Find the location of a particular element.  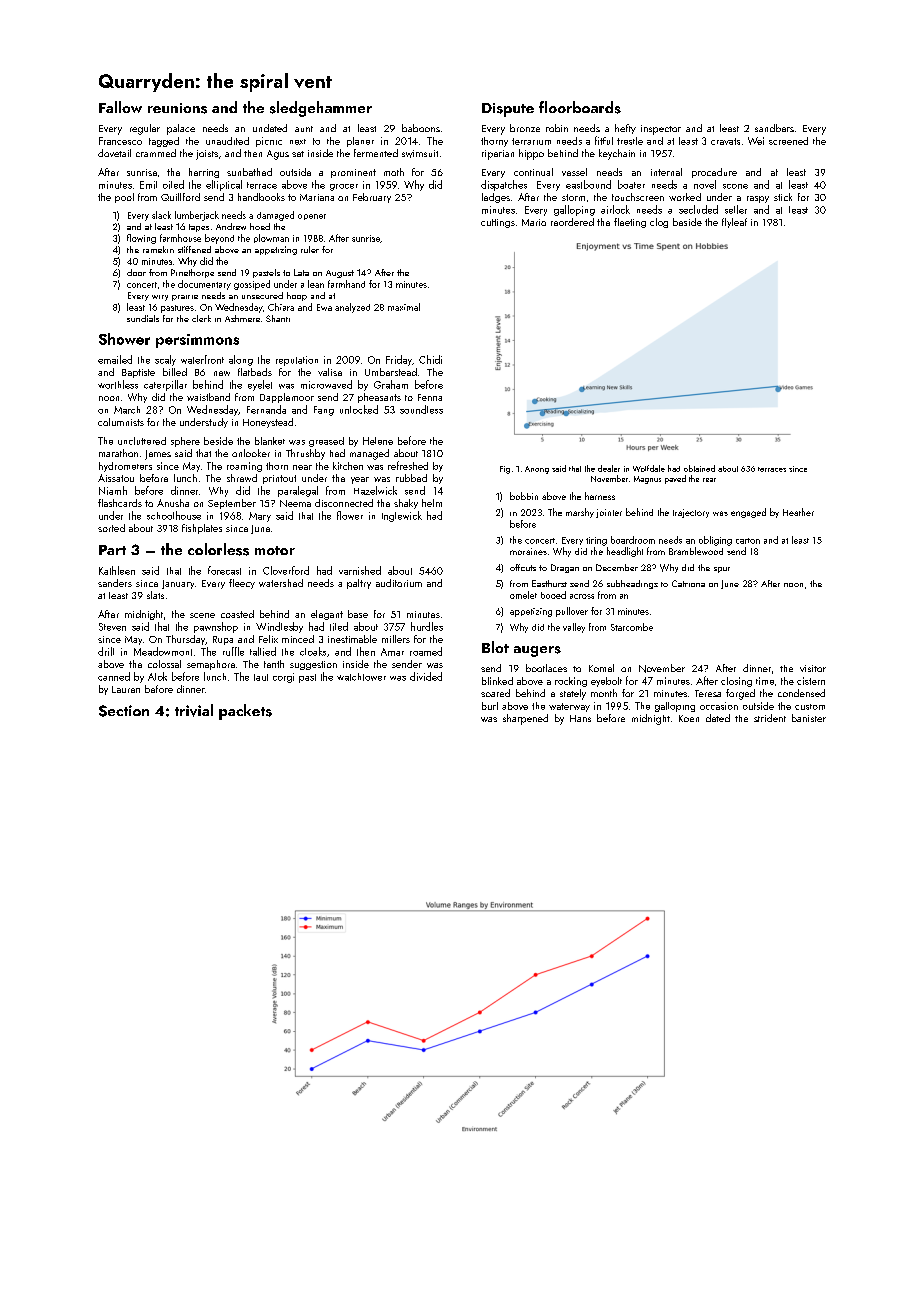

moraines is located at coordinates (528, 551).
